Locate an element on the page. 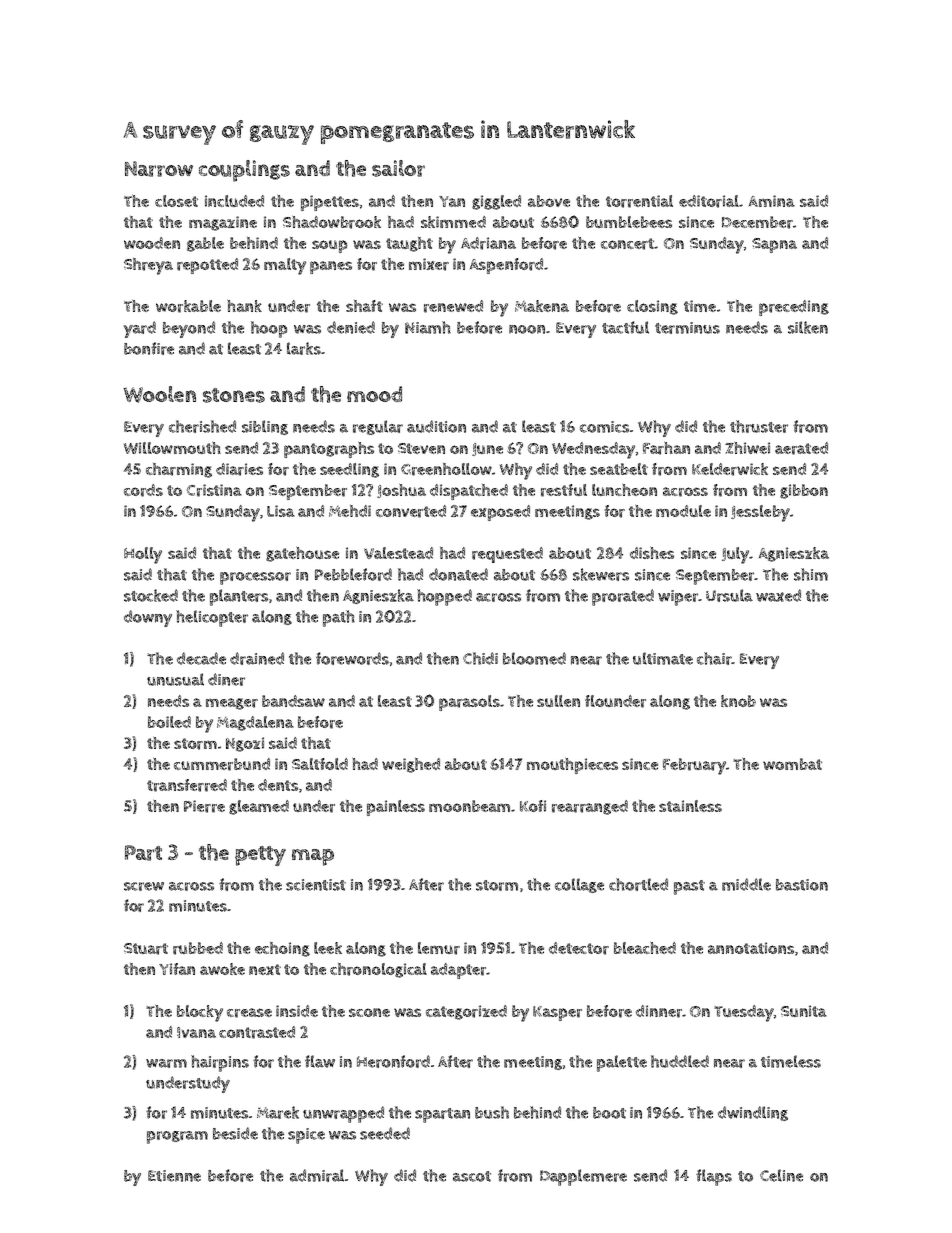 The height and width of the image is (1233, 952). Etienne is located at coordinates (174, 1176).
